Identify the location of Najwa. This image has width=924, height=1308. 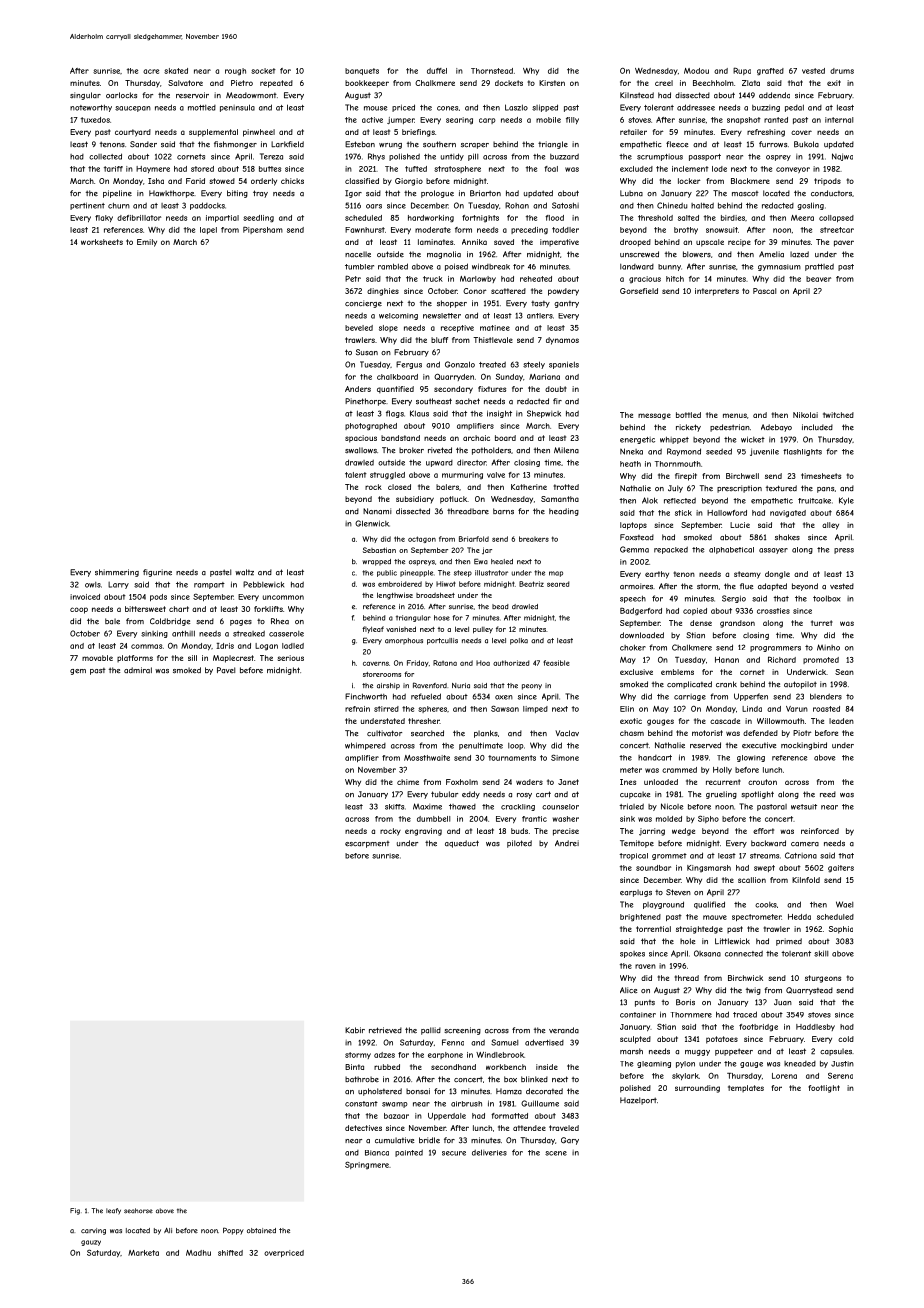
(842, 157).
